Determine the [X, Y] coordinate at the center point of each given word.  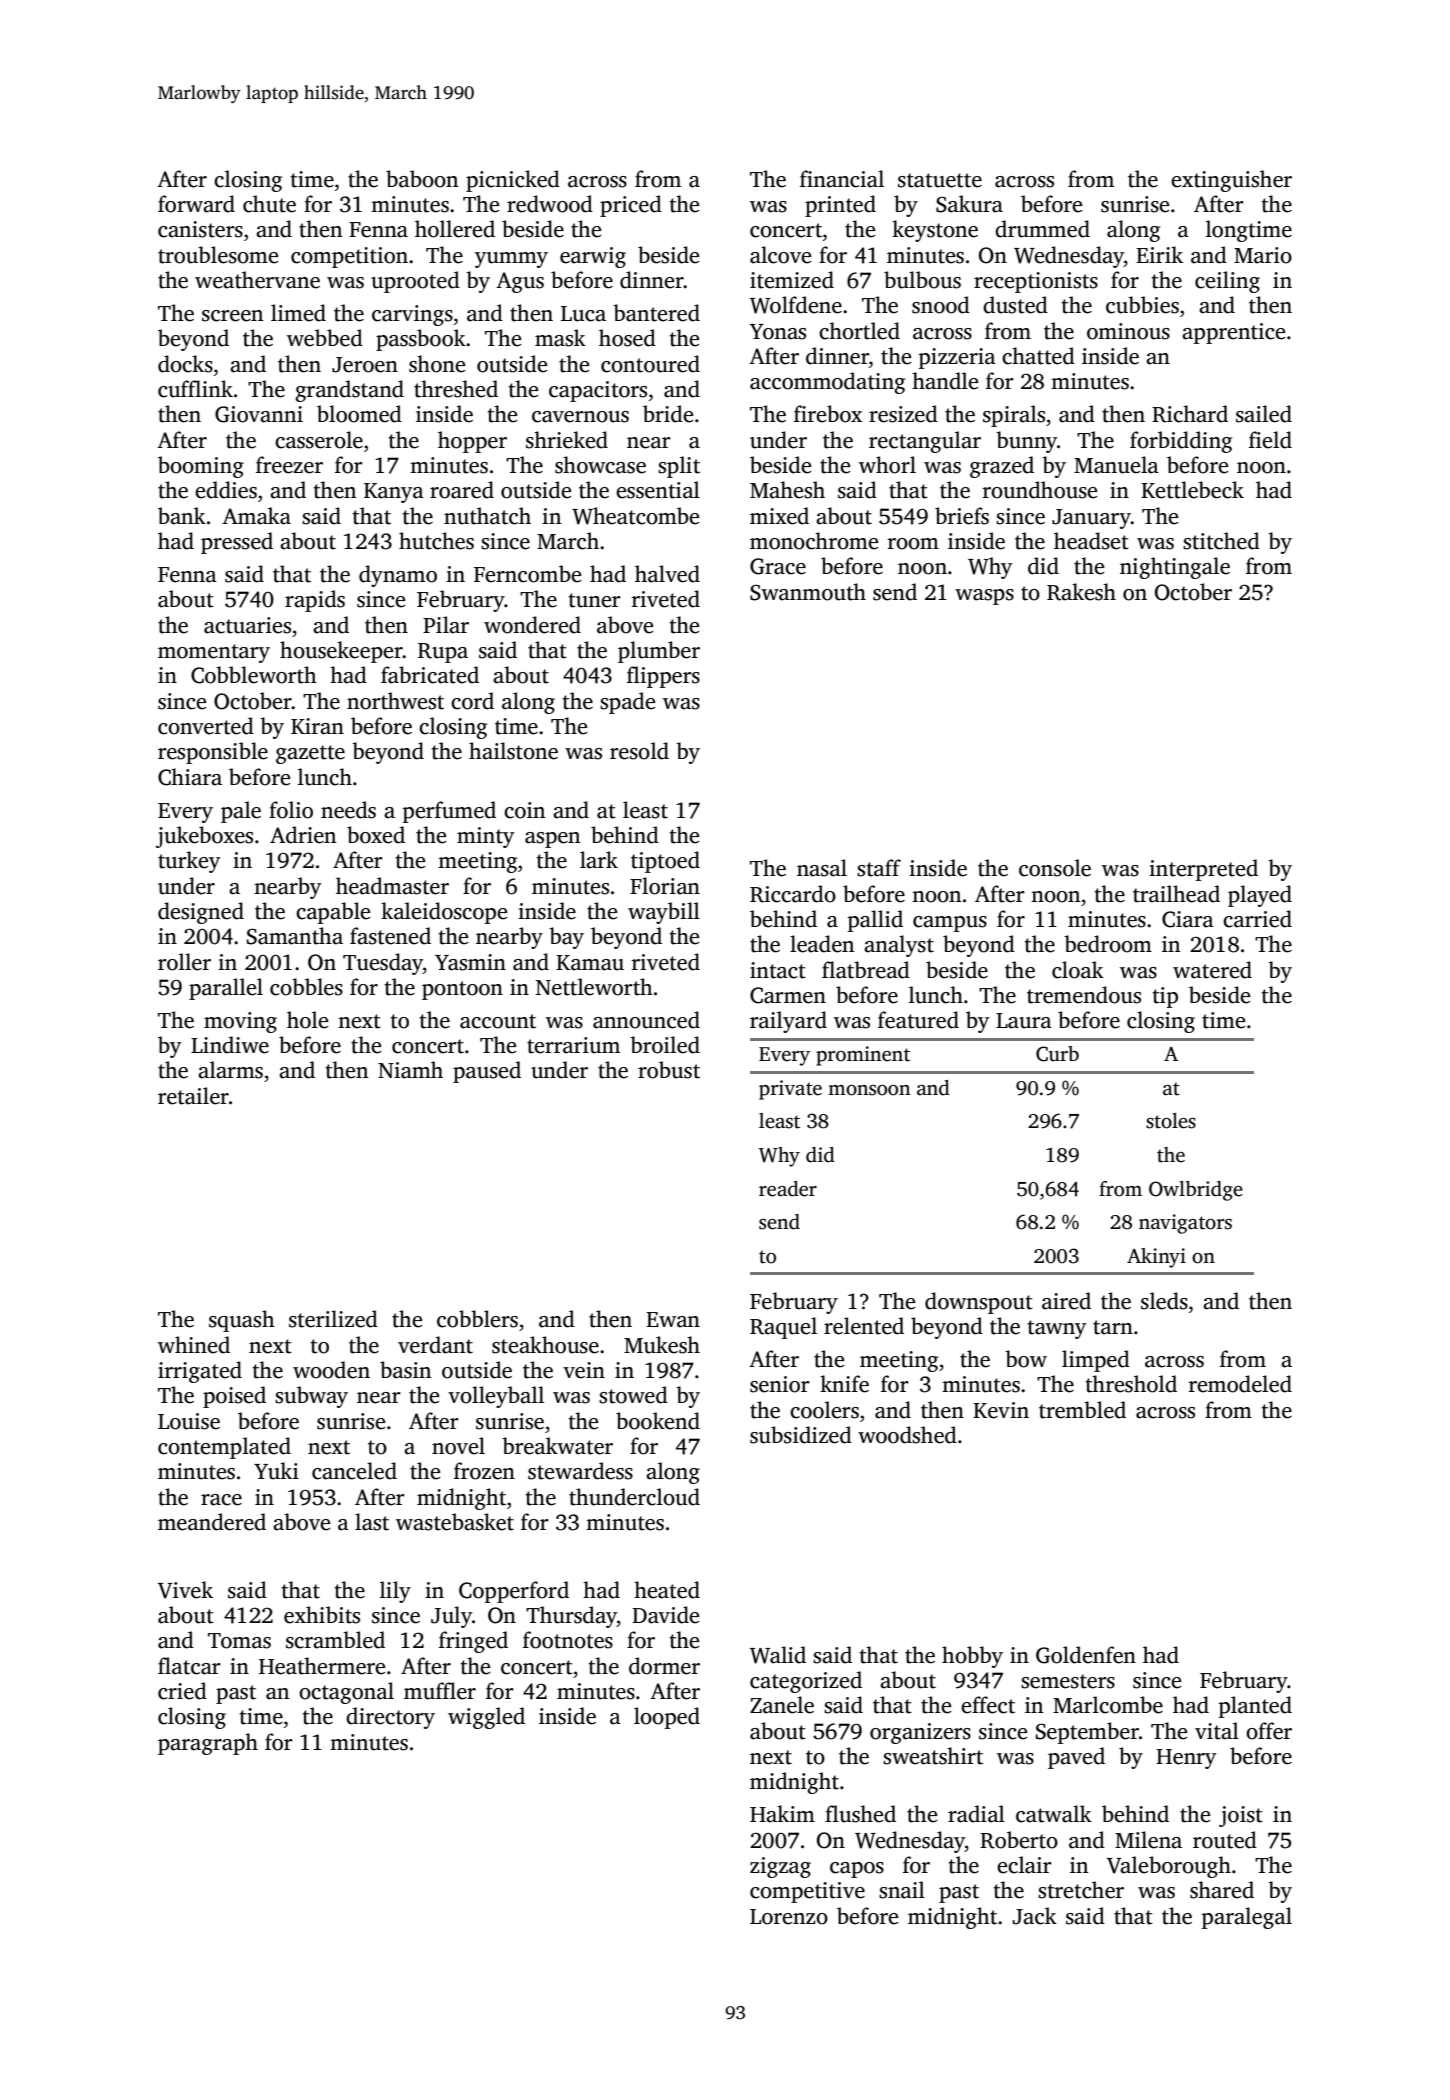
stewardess [580, 1471]
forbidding [1181, 442]
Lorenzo [789, 1917]
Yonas [778, 332]
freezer [289, 465]
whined [194, 1345]
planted [1255, 1707]
